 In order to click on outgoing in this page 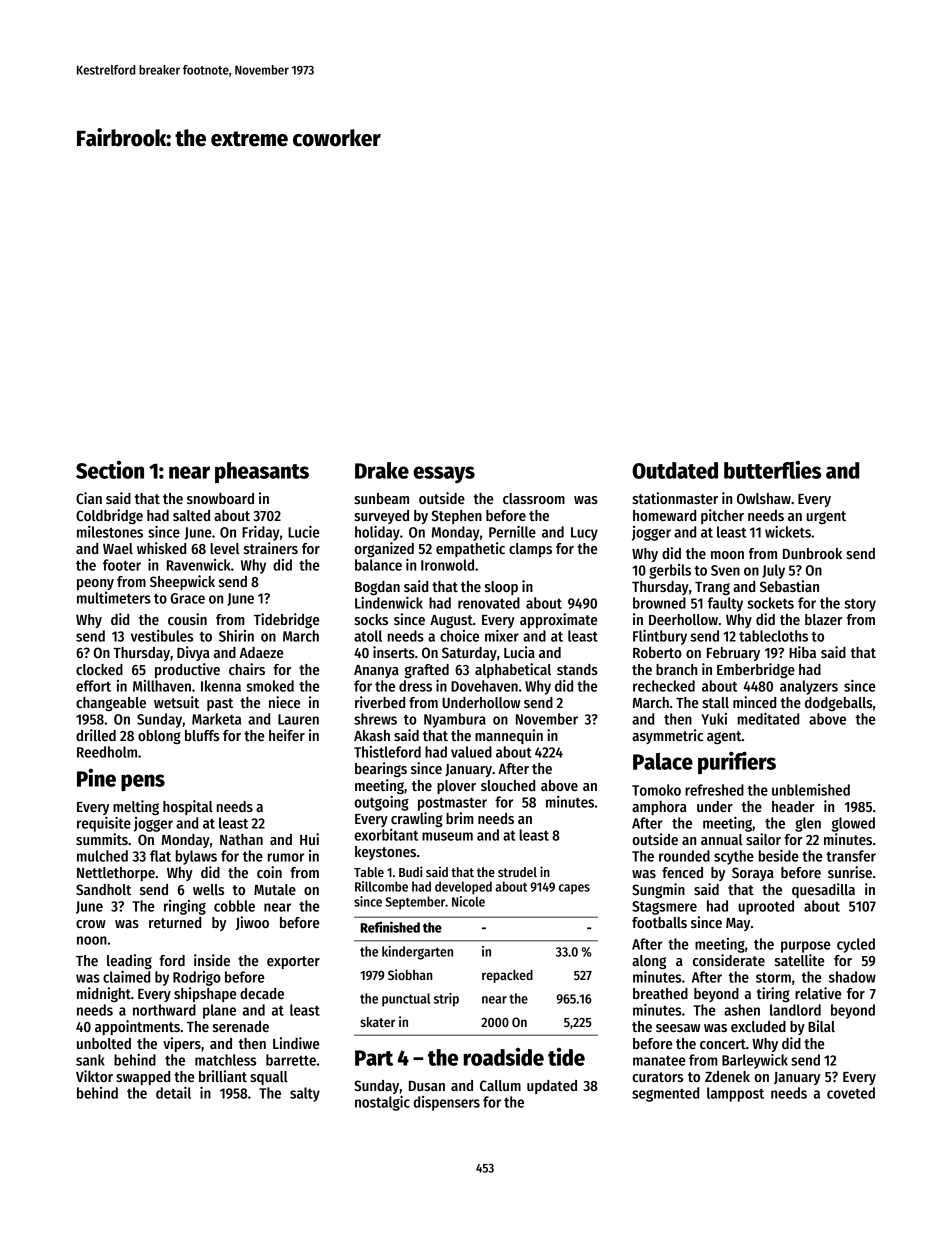, I will do `click(381, 803)`.
